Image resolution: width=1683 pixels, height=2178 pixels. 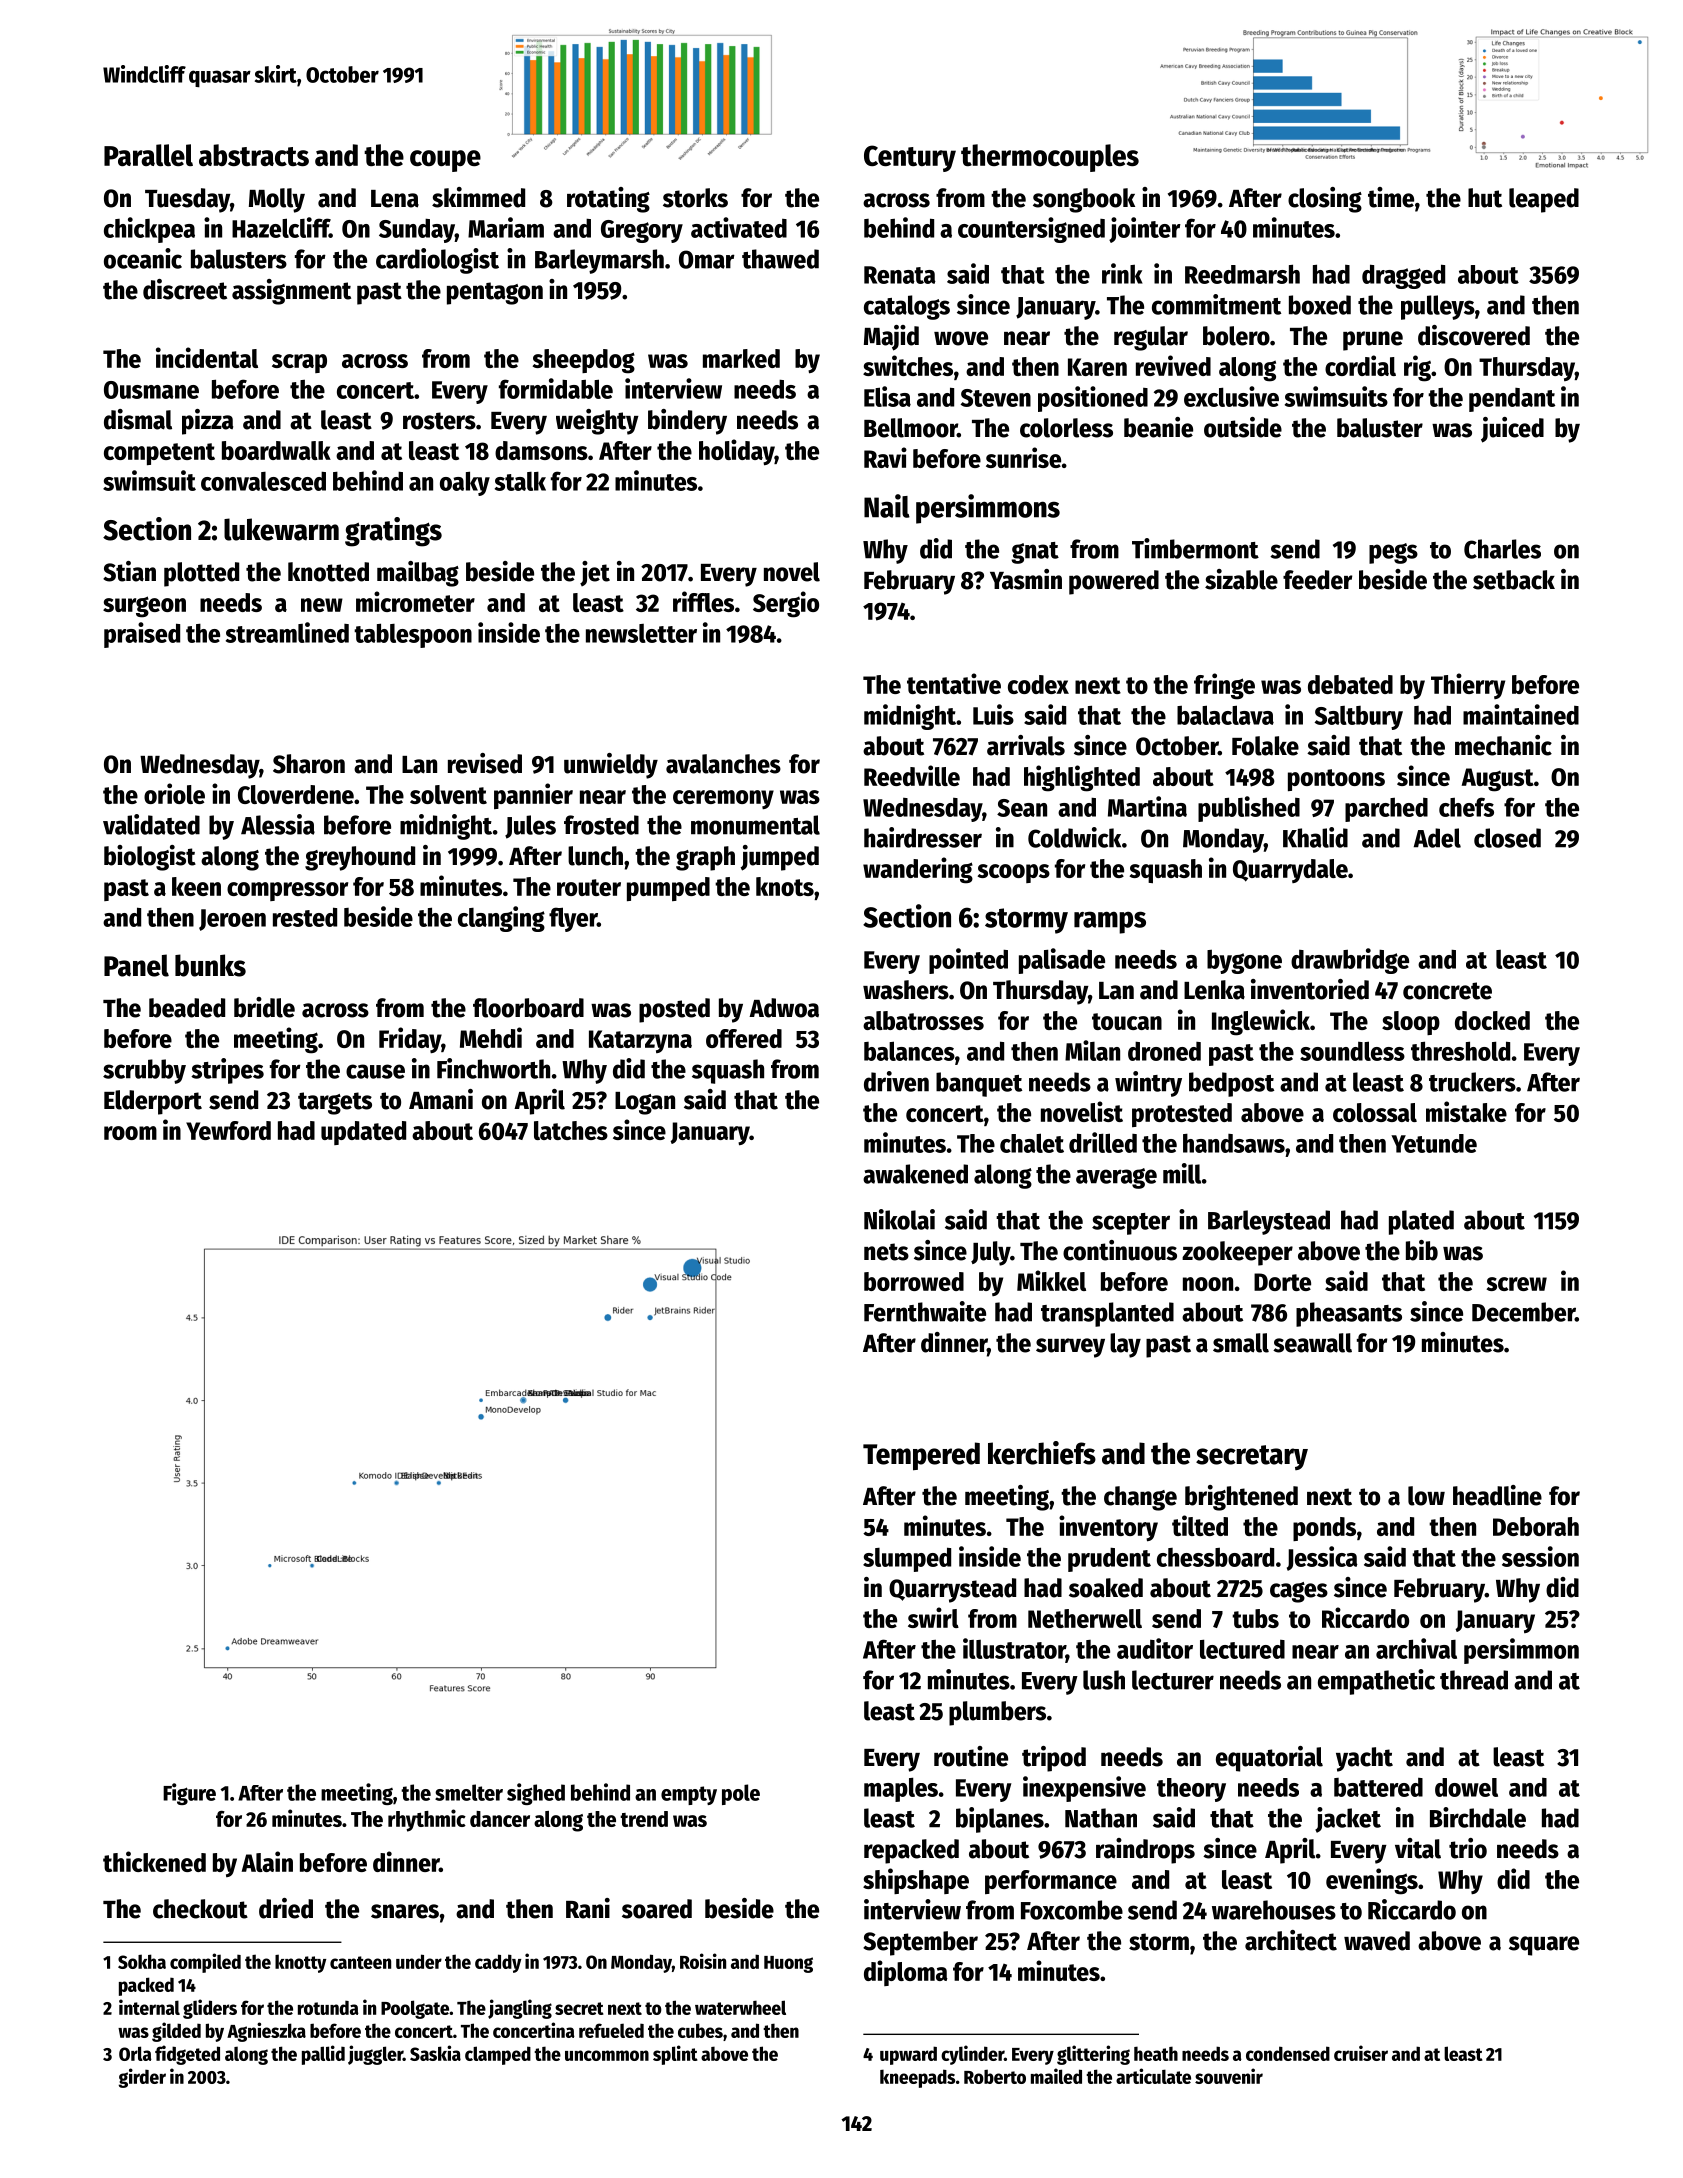 I want to click on clamped, so click(x=498, y=2055).
